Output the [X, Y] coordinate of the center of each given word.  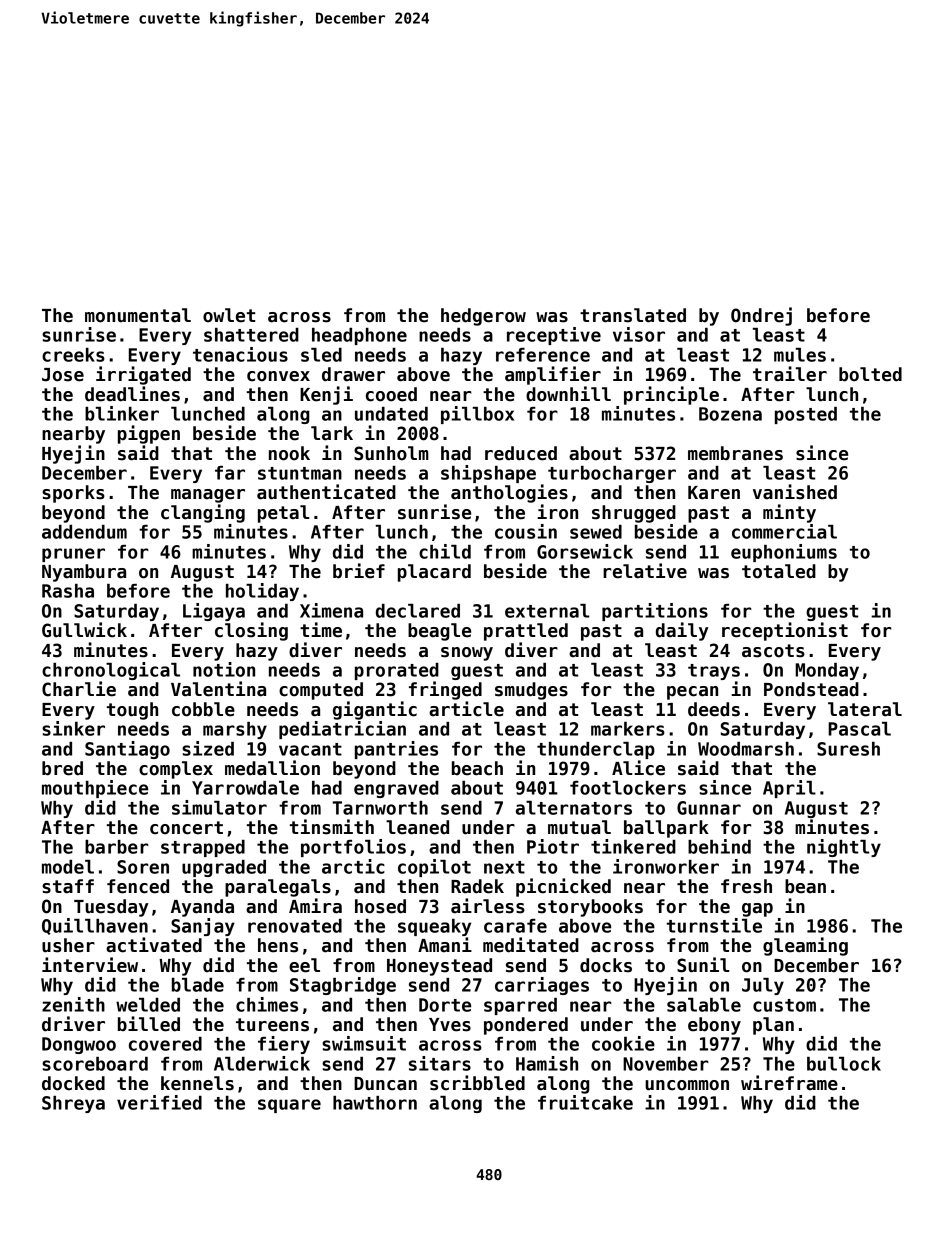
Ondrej [761, 316]
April [789, 789]
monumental [138, 315]
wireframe [789, 1083]
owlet [229, 315]
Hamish [547, 1063]
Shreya [73, 1104]
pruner [73, 555]
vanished [795, 492]
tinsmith [332, 827]
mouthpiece [95, 789]
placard [434, 573]
